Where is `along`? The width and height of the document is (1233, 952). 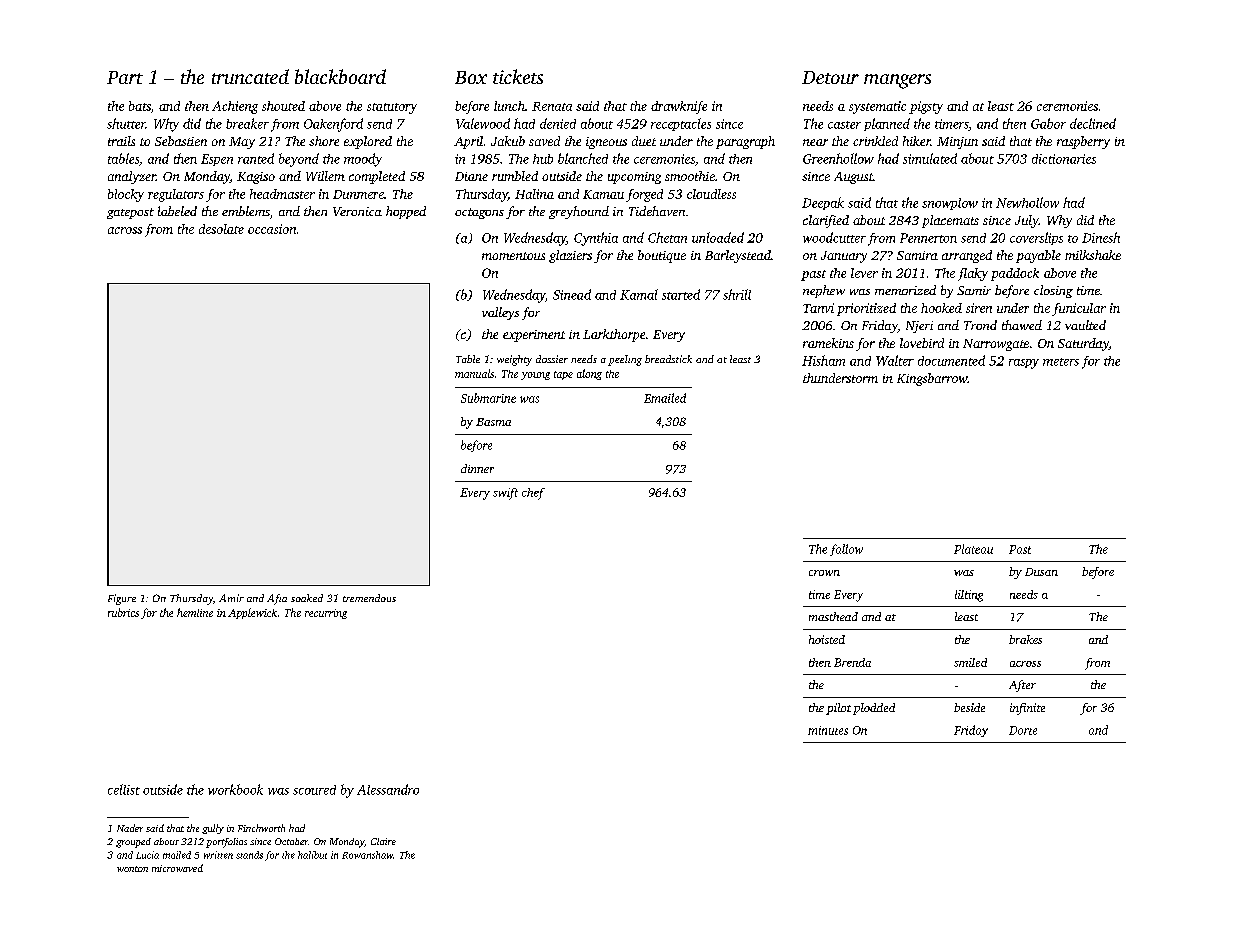 along is located at coordinates (589, 374).
